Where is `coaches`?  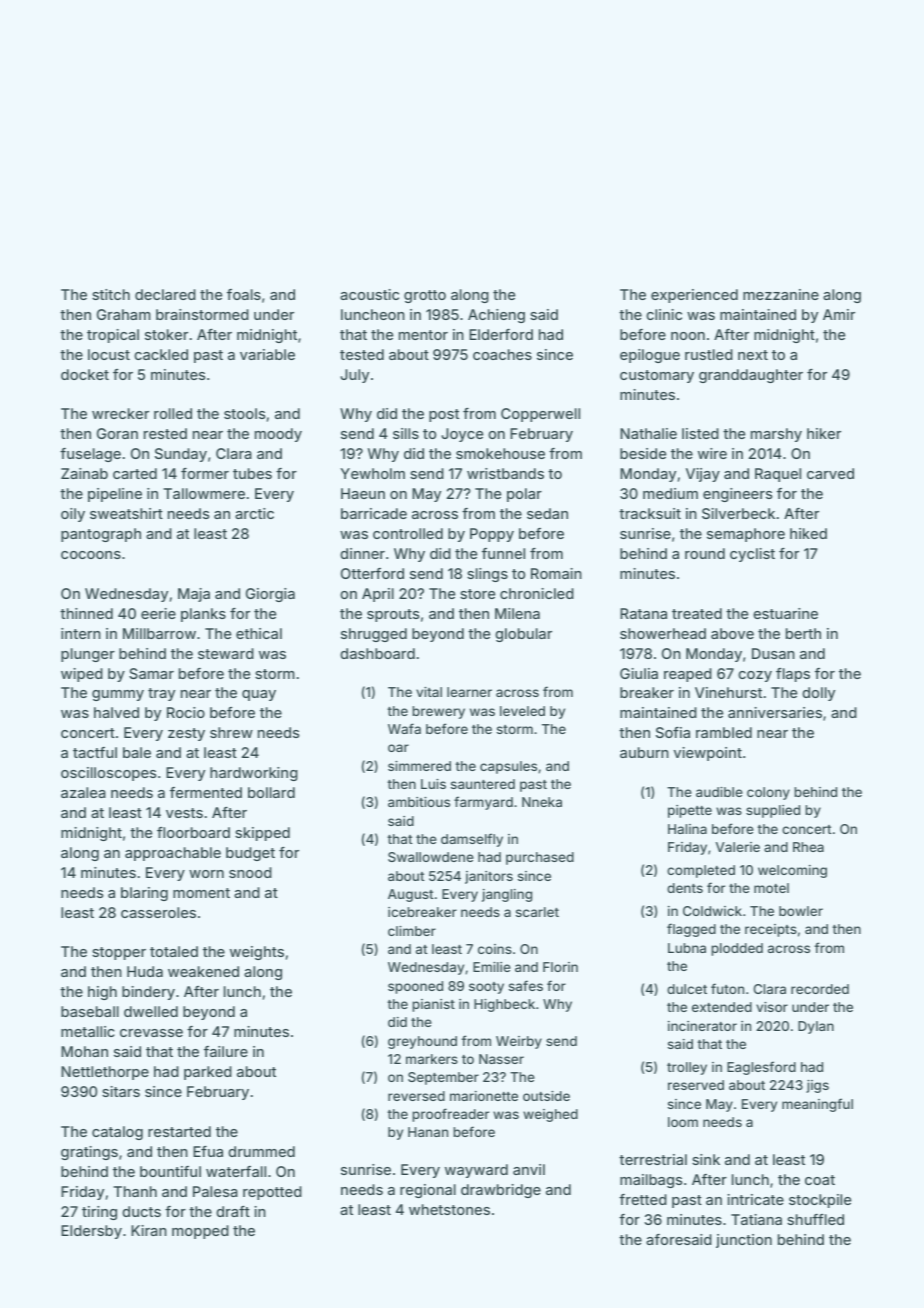 coaches is located at coordinates (502, 354).
